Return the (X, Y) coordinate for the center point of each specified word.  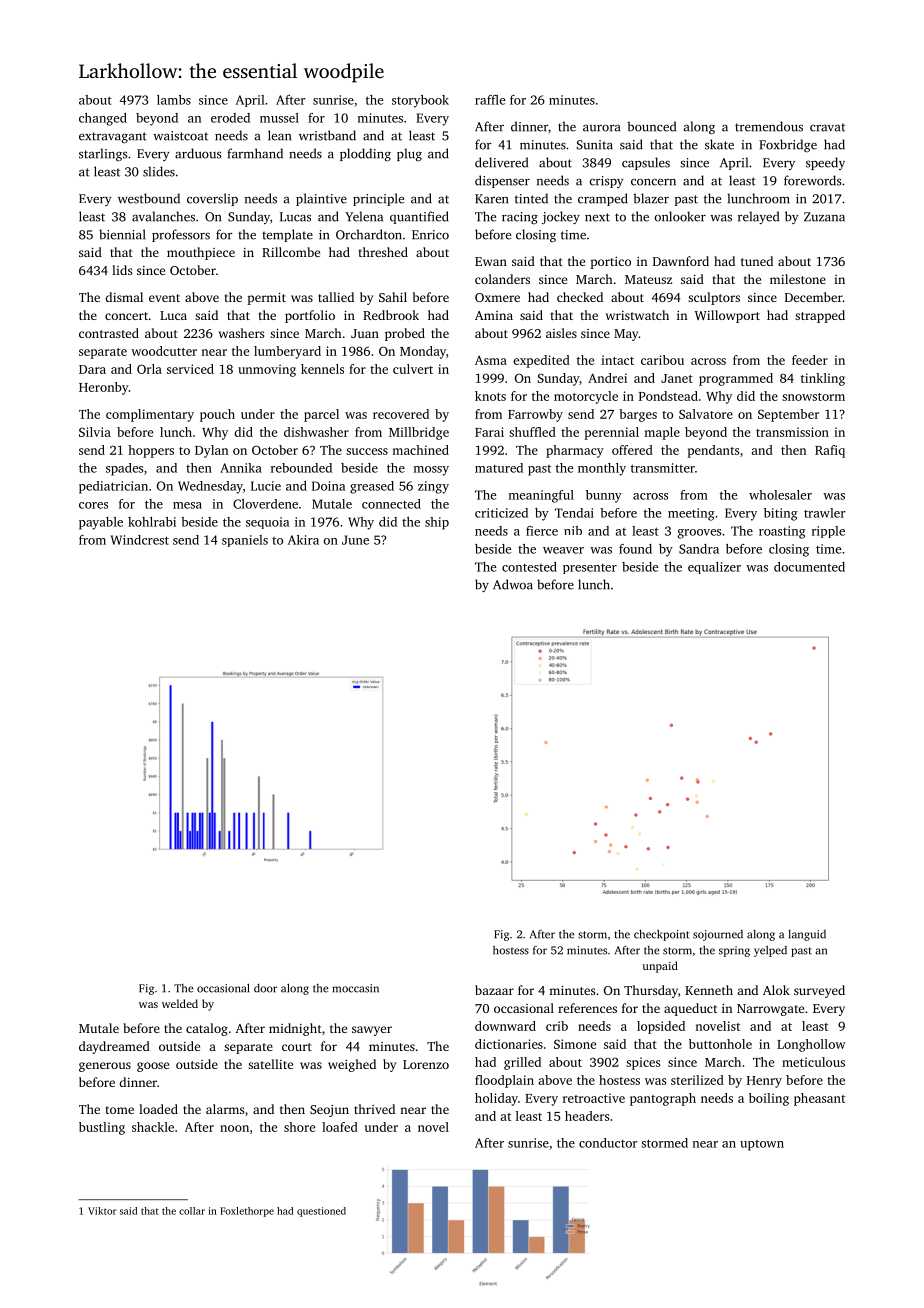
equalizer (714, 568)
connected (391, 504)
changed (103, 119)
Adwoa (513, 584)
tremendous (769, 126)
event (164, 298)
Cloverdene (265, 504)
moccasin (355, 988)
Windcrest (140, 540)
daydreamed (114, 1047)
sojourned (718, 935)
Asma (491, 360)
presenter (590, 569)
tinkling (823, 379)
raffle (490, 100)
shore (299, 1127)
